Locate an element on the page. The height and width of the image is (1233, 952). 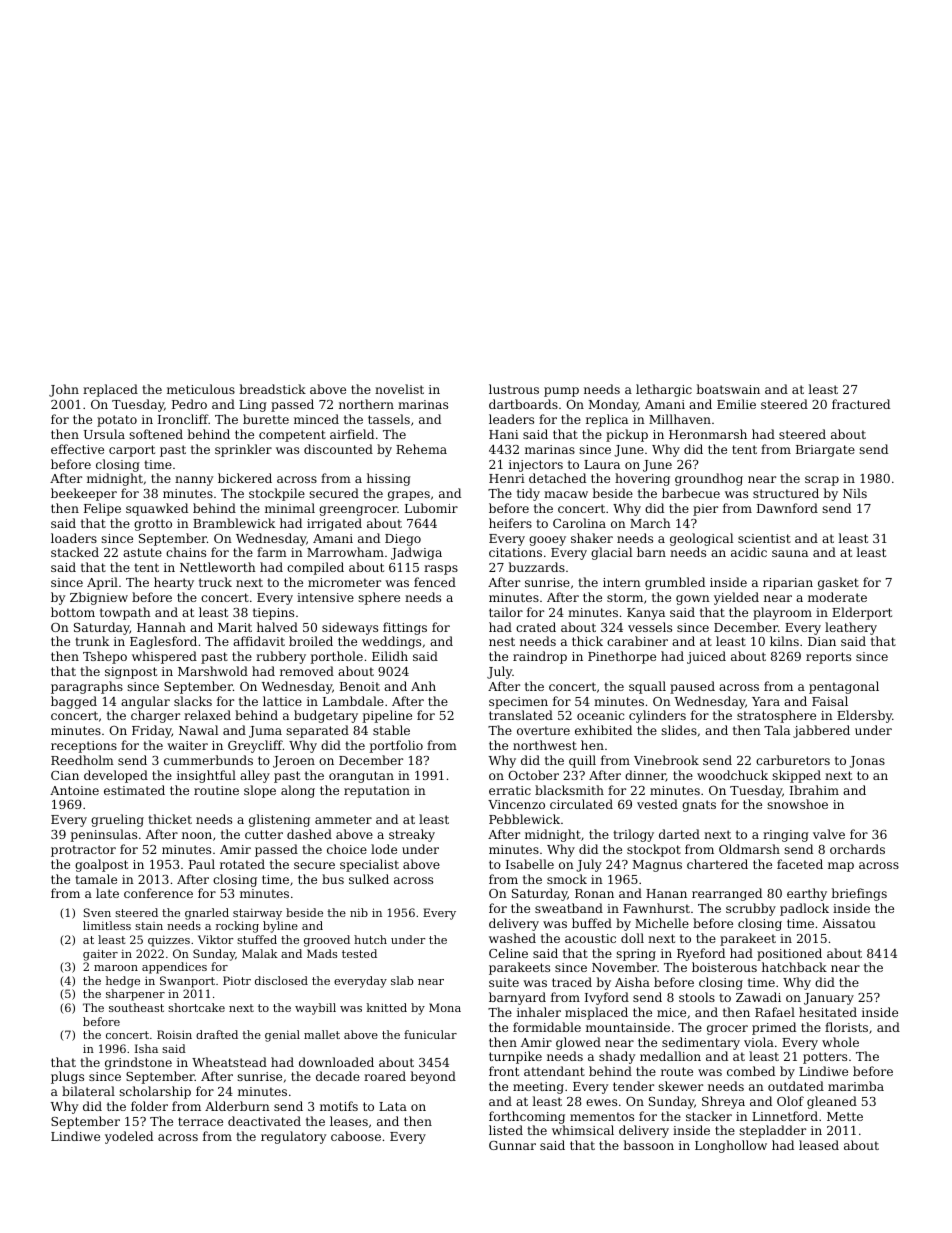
plugs is located at coordinates (67, 1077).
